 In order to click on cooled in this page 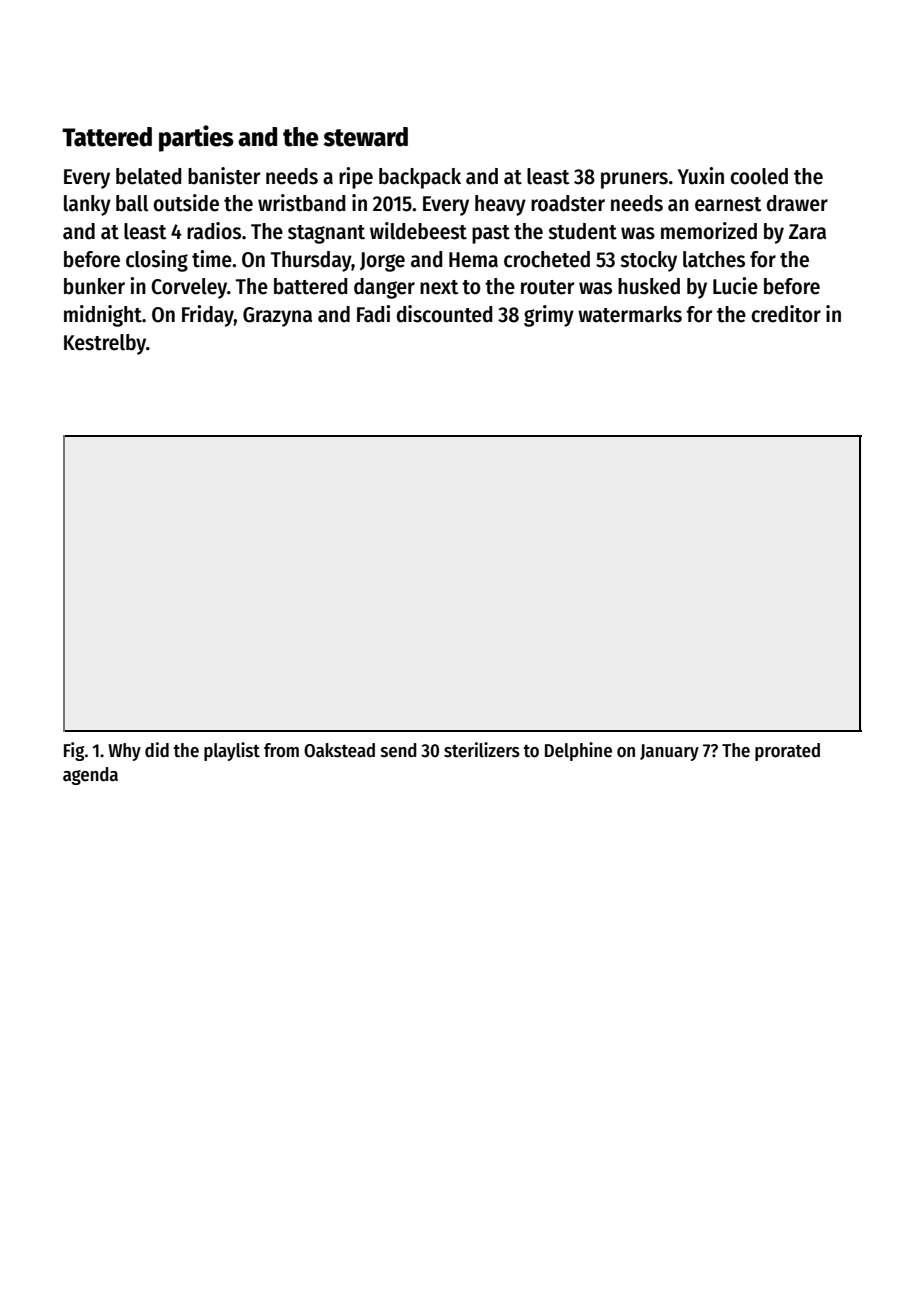, I will do `click(759, 176)`.
